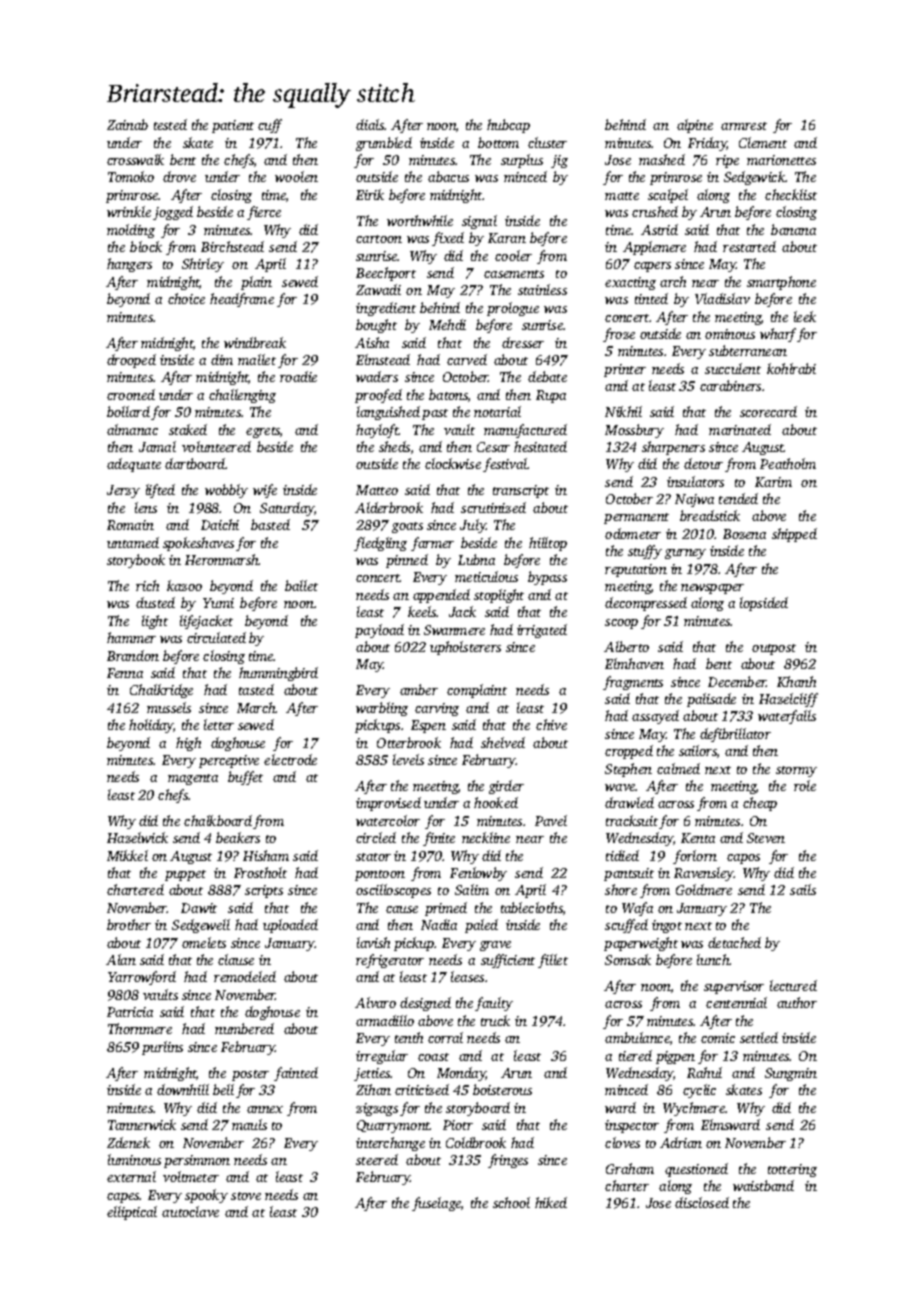 The width and height of the document is (924, 1308). What do you see at coordinates (791, 368) in the document?
I see `kohlrabi` at bounding box center [791, 368].
